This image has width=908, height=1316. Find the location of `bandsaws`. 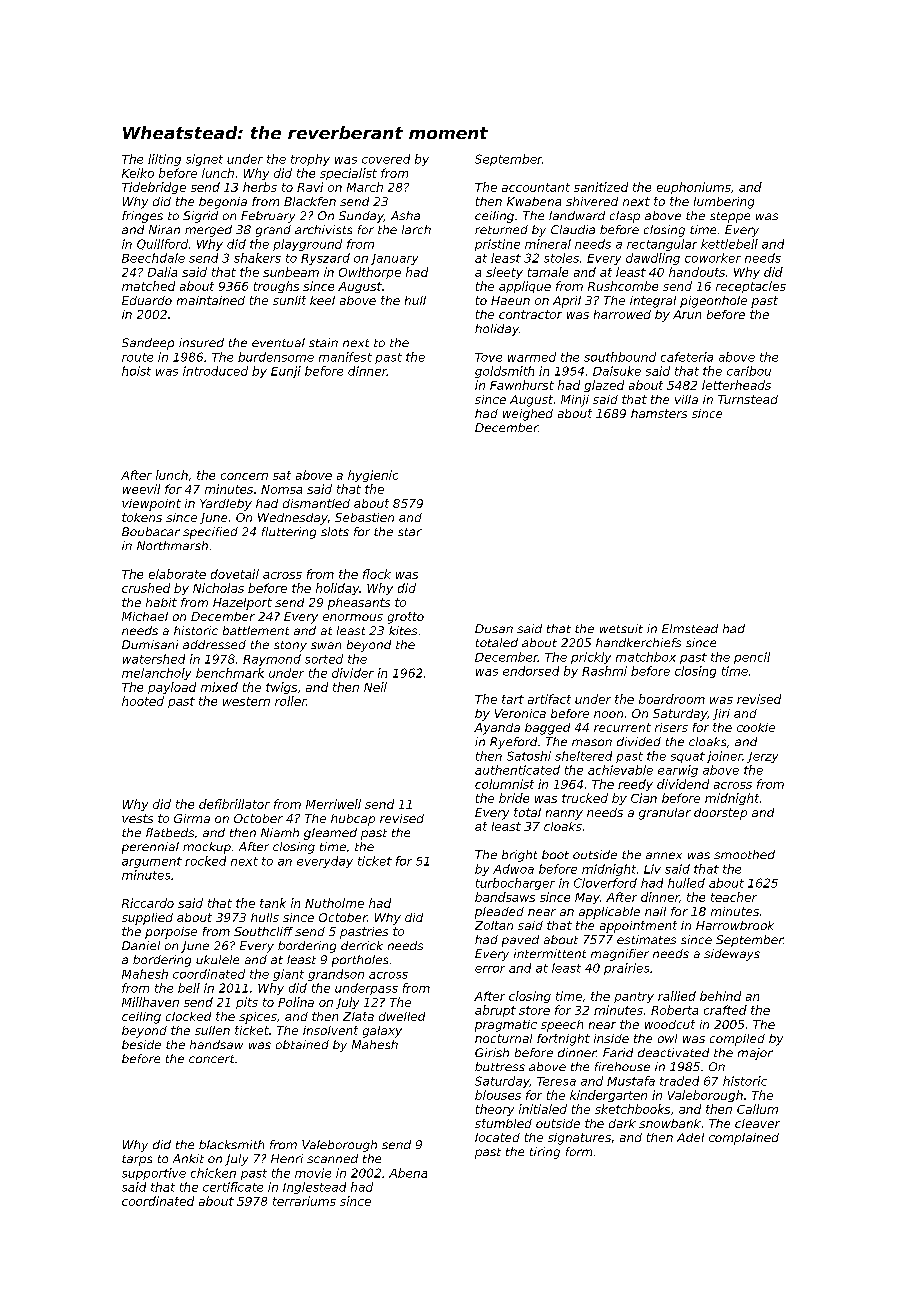

bandsaws is located at coordinates (505, 897).
